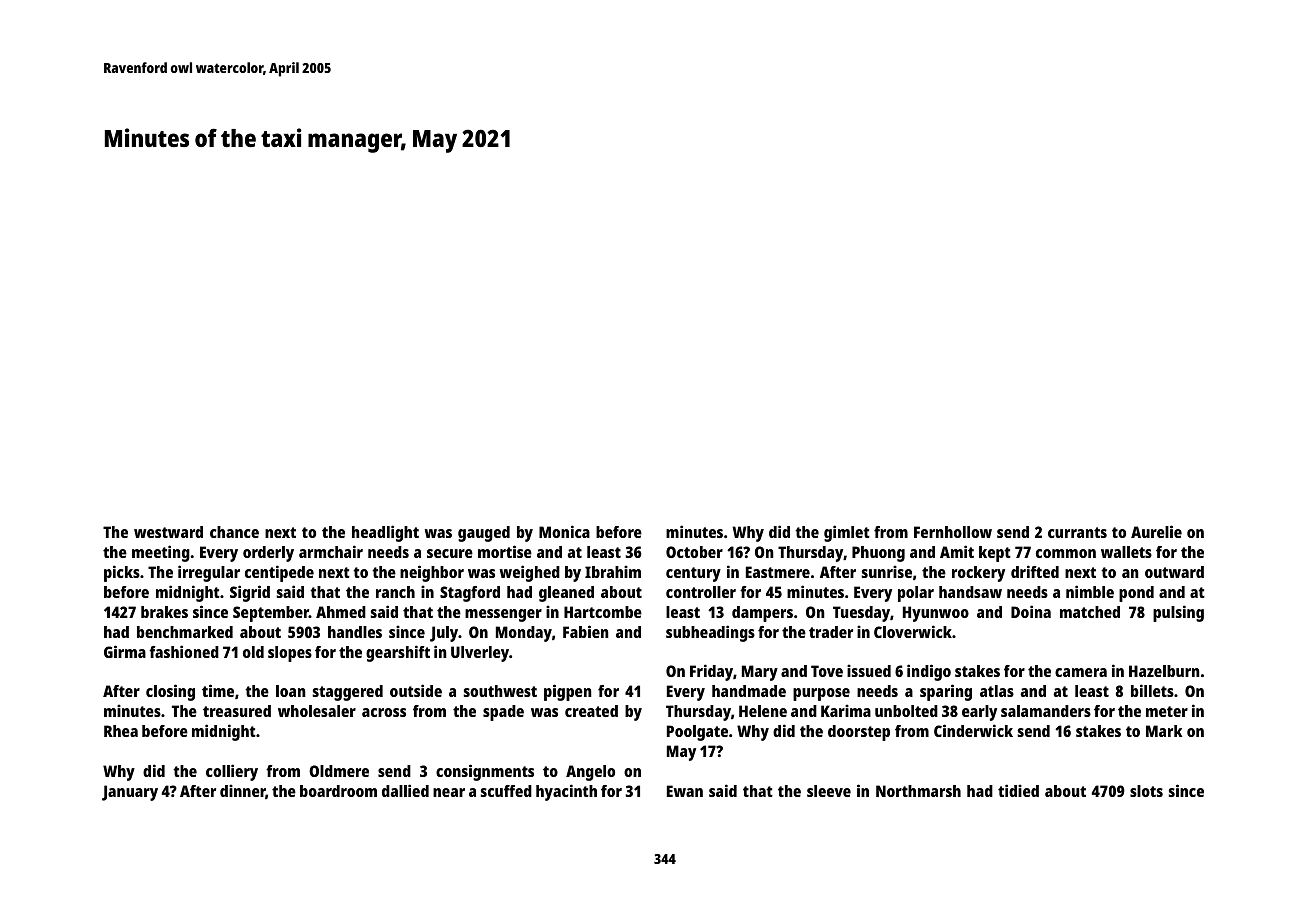 Image resolution: width=1308 pixels, height=924 pixels. Describe the element at coordinates (164, 612) in the image. I see `brakes` at that location.
